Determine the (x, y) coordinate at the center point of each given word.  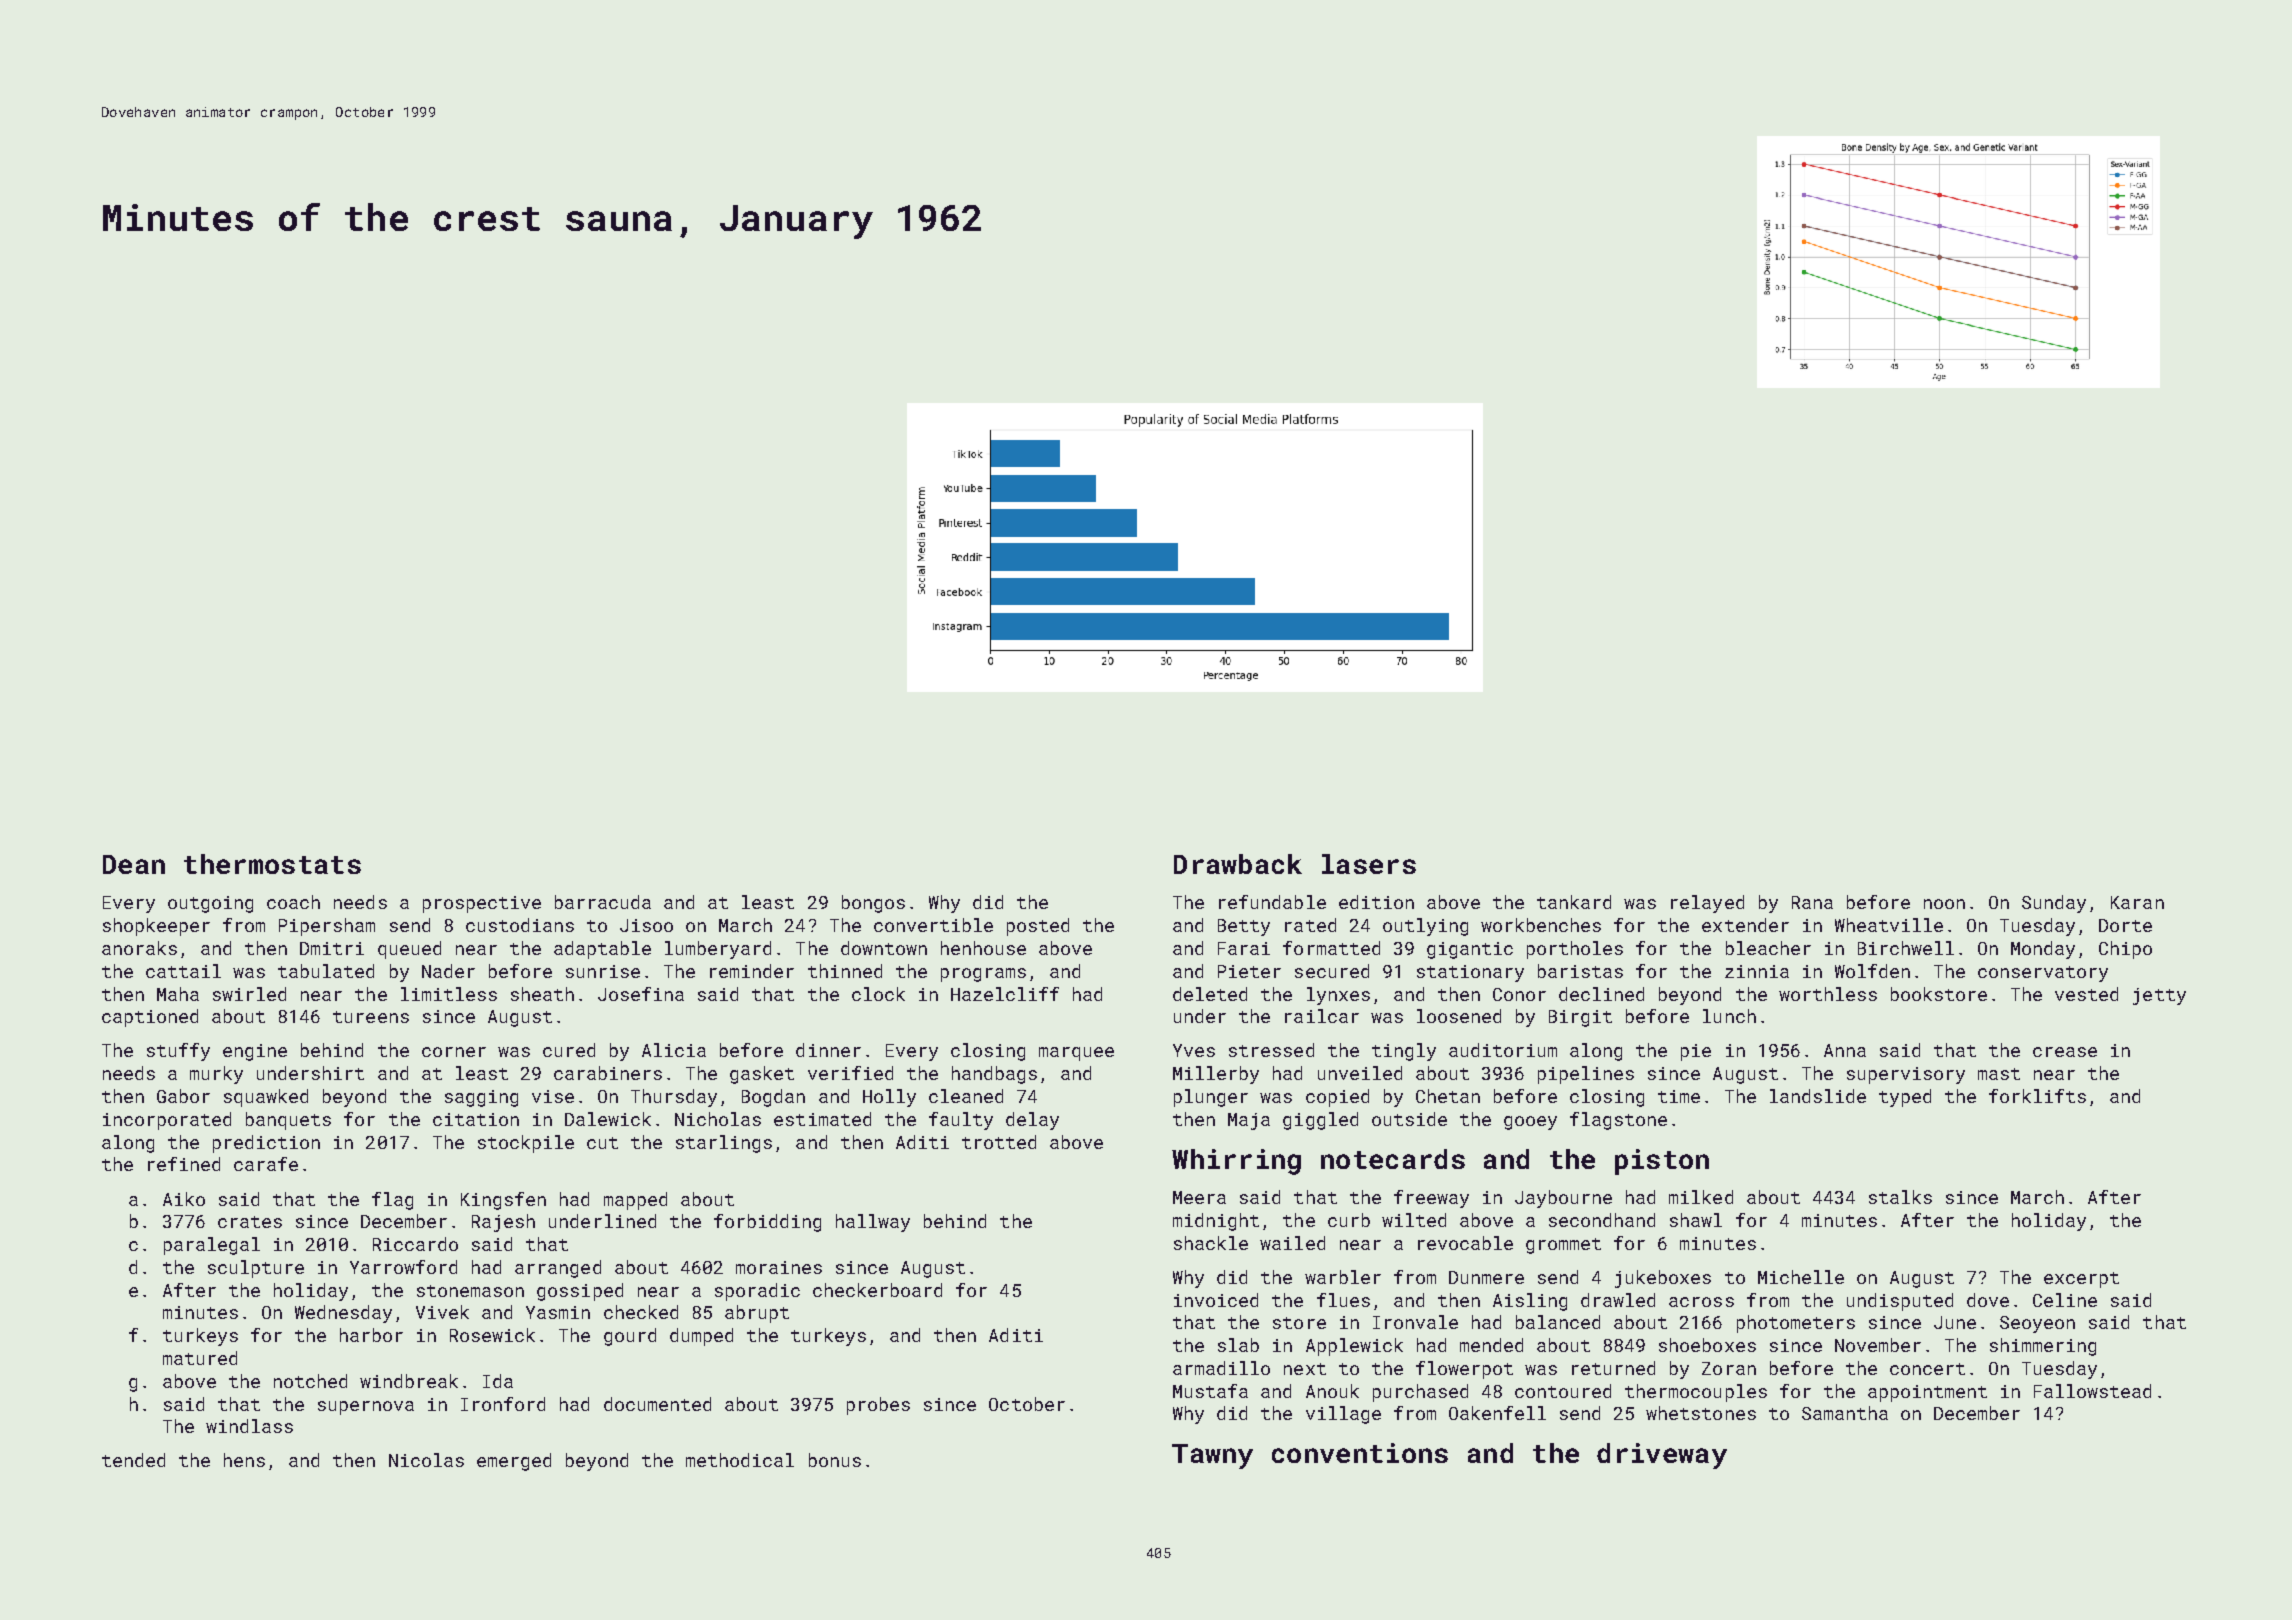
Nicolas (426, 1460)
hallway (873, 1223)
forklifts (2037, 1096)
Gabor (183, 1096)
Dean (134, 864)
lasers (1369, 864)
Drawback (1238, 864)
